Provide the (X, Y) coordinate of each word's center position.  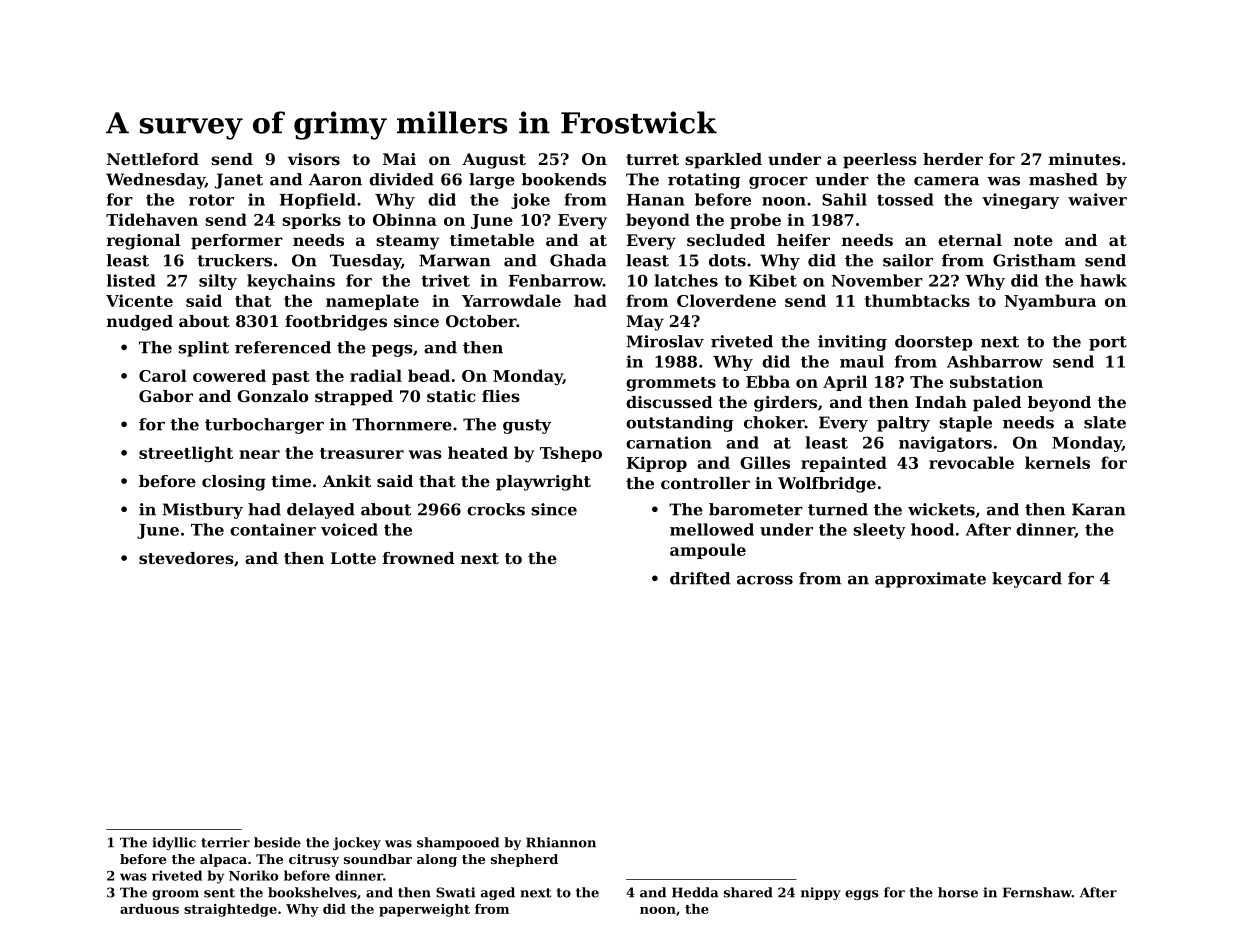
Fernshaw (1037, 892)
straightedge (230, 910)
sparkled (723, 161)
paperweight (424, 910)
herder (953, 159)
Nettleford (153, 159)
